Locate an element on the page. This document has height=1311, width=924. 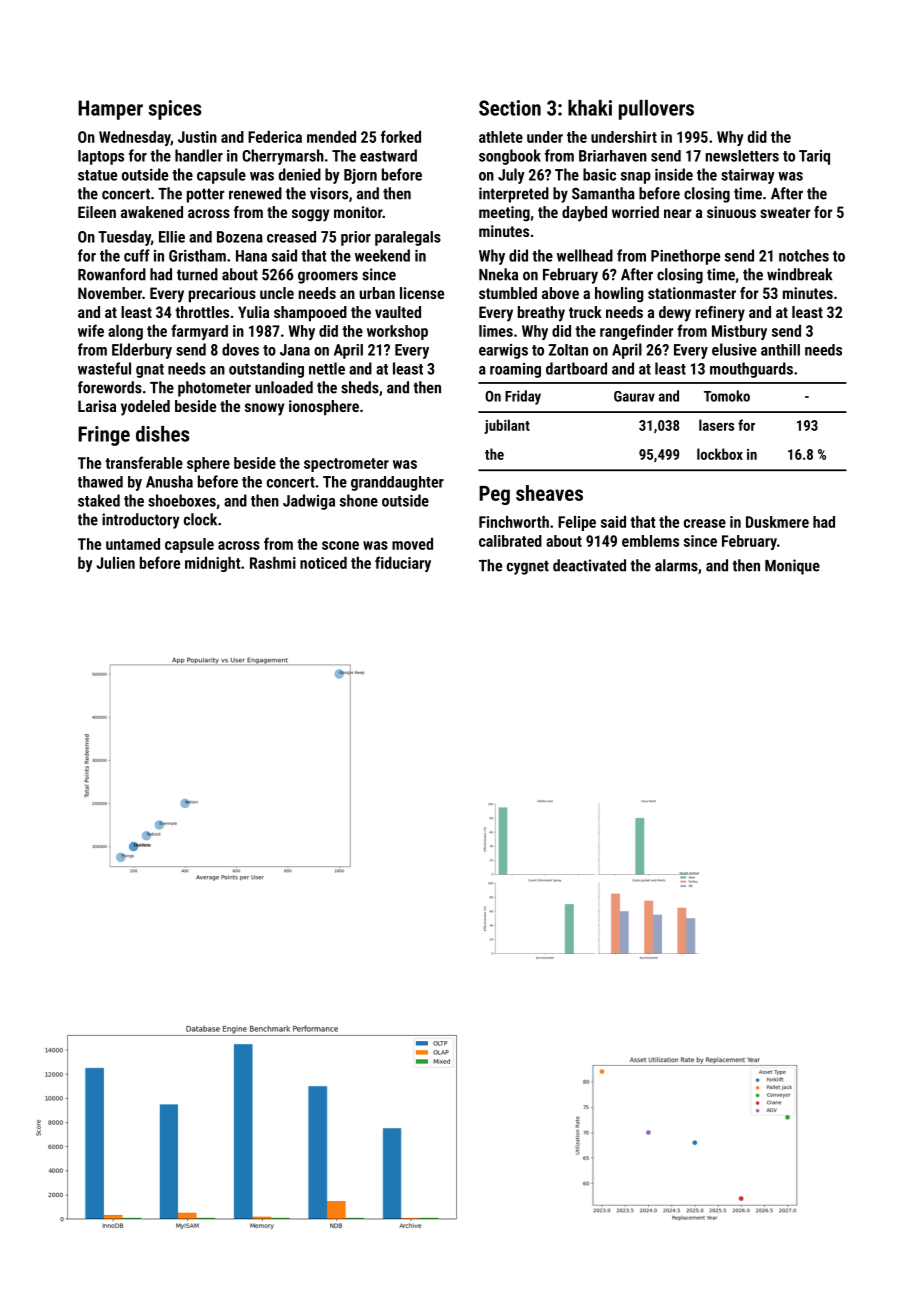
granddaughter is located at coordinates (397, 483).
